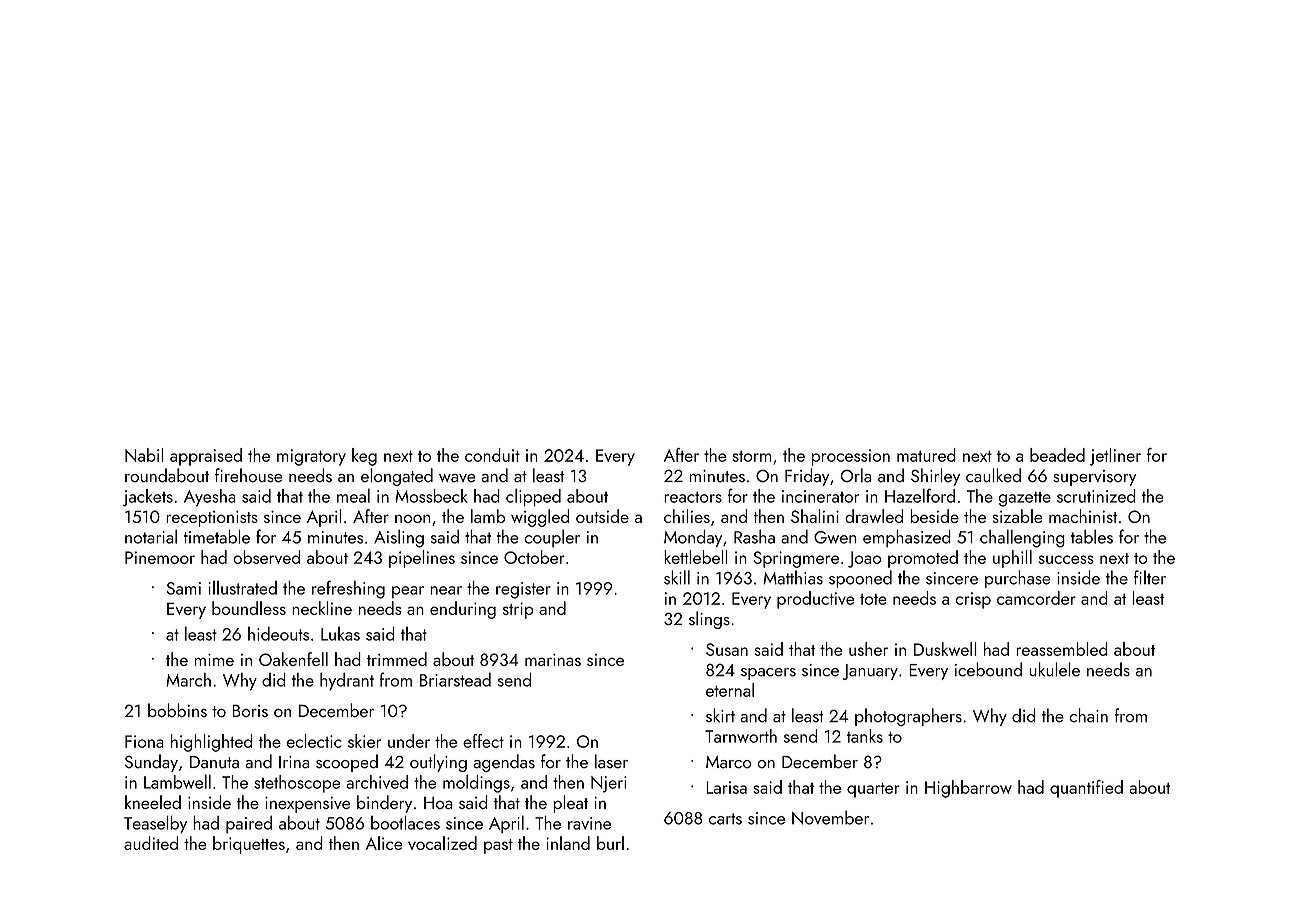 Image resolution: width=1308 pixels, height=924 pixels. I want to click on burl, so click(610, 843).
